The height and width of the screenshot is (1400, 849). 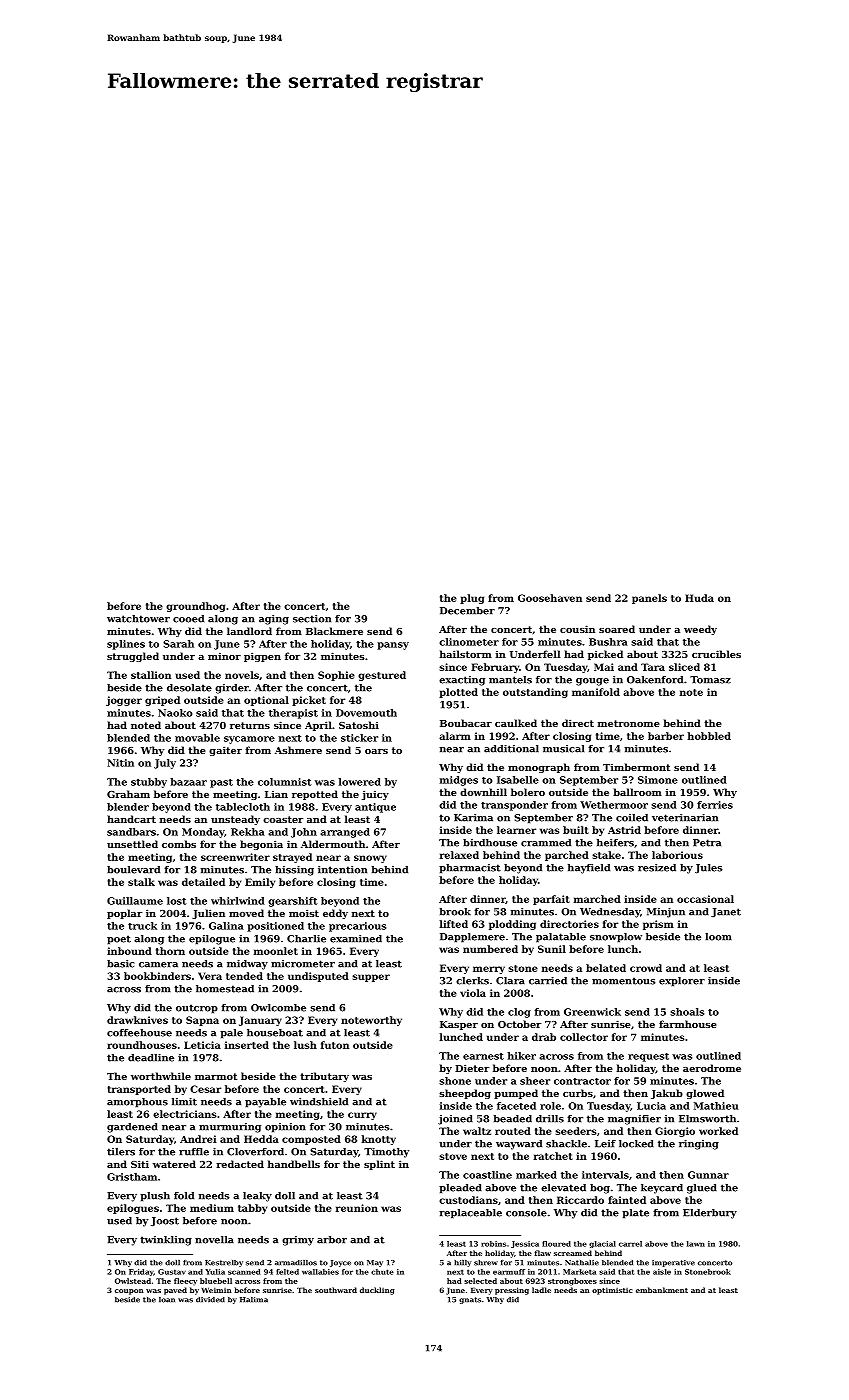 What do you see at coordinates (133, 870) in the screenshot?
I see `boulevard` at bounding box center [133, 870].
